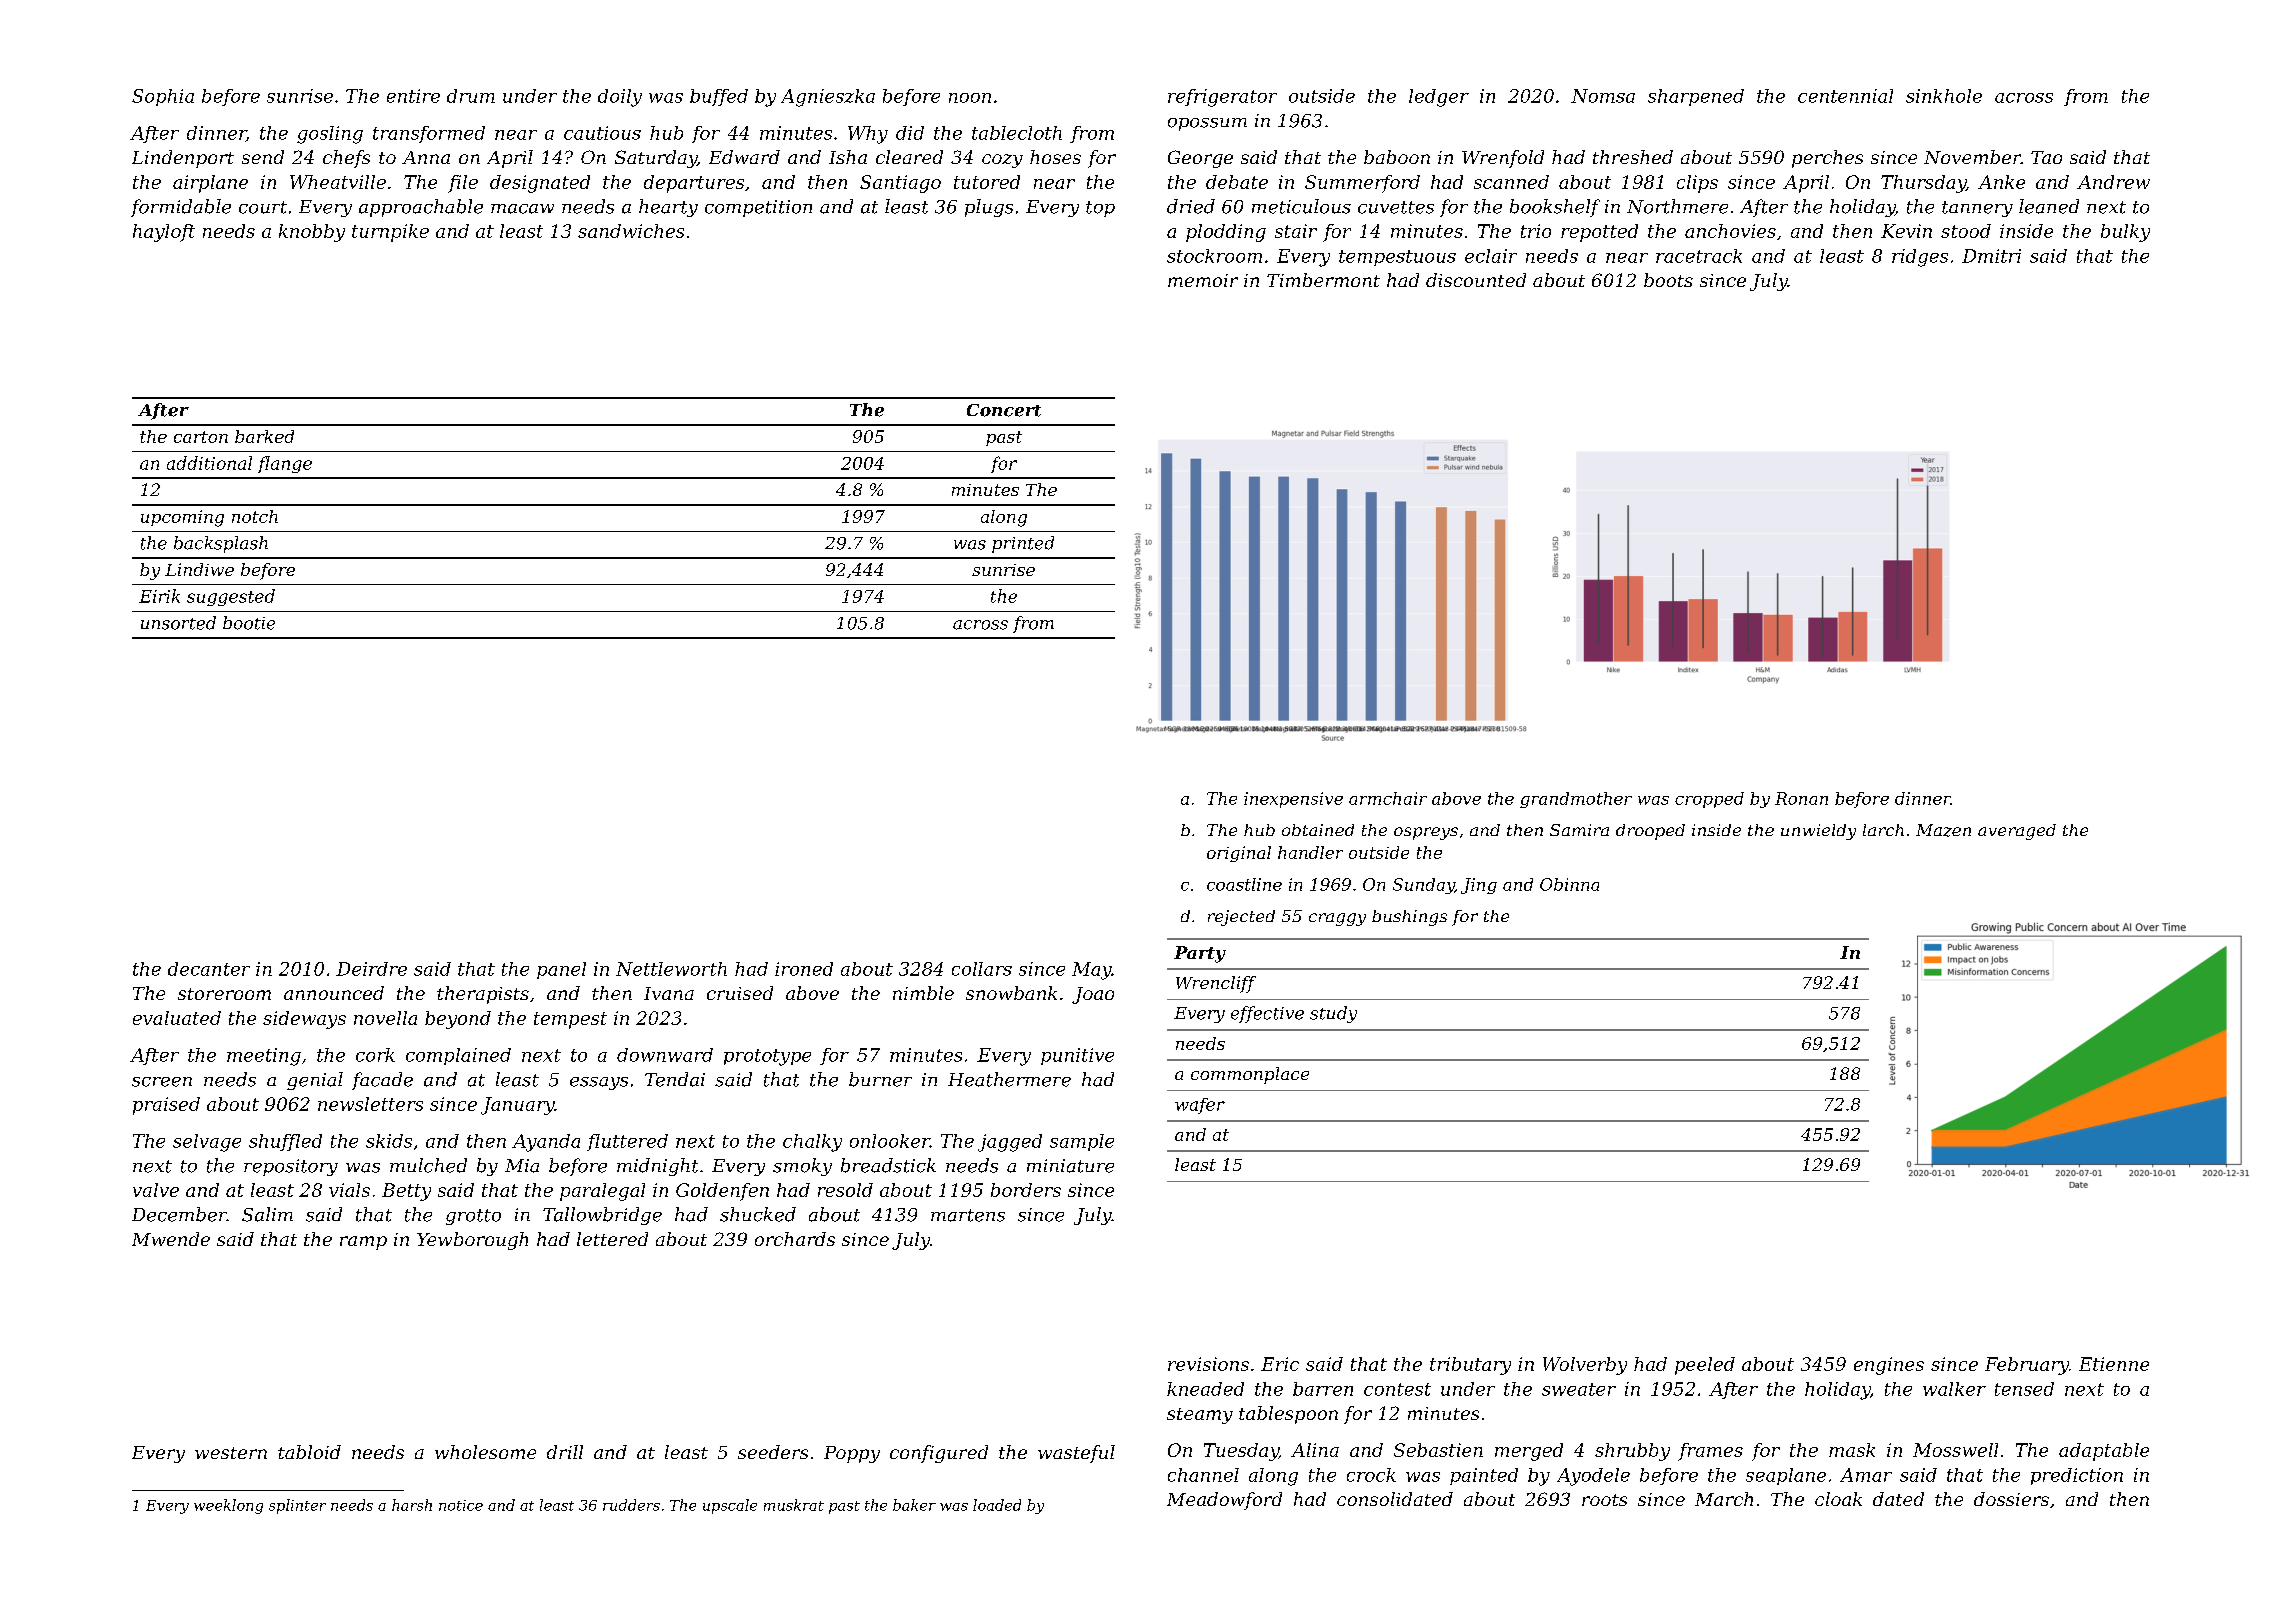  What do you see at coordinates (1668, 280) in the screenshot?
I see `boots` at bounding box center [1668, 280].
